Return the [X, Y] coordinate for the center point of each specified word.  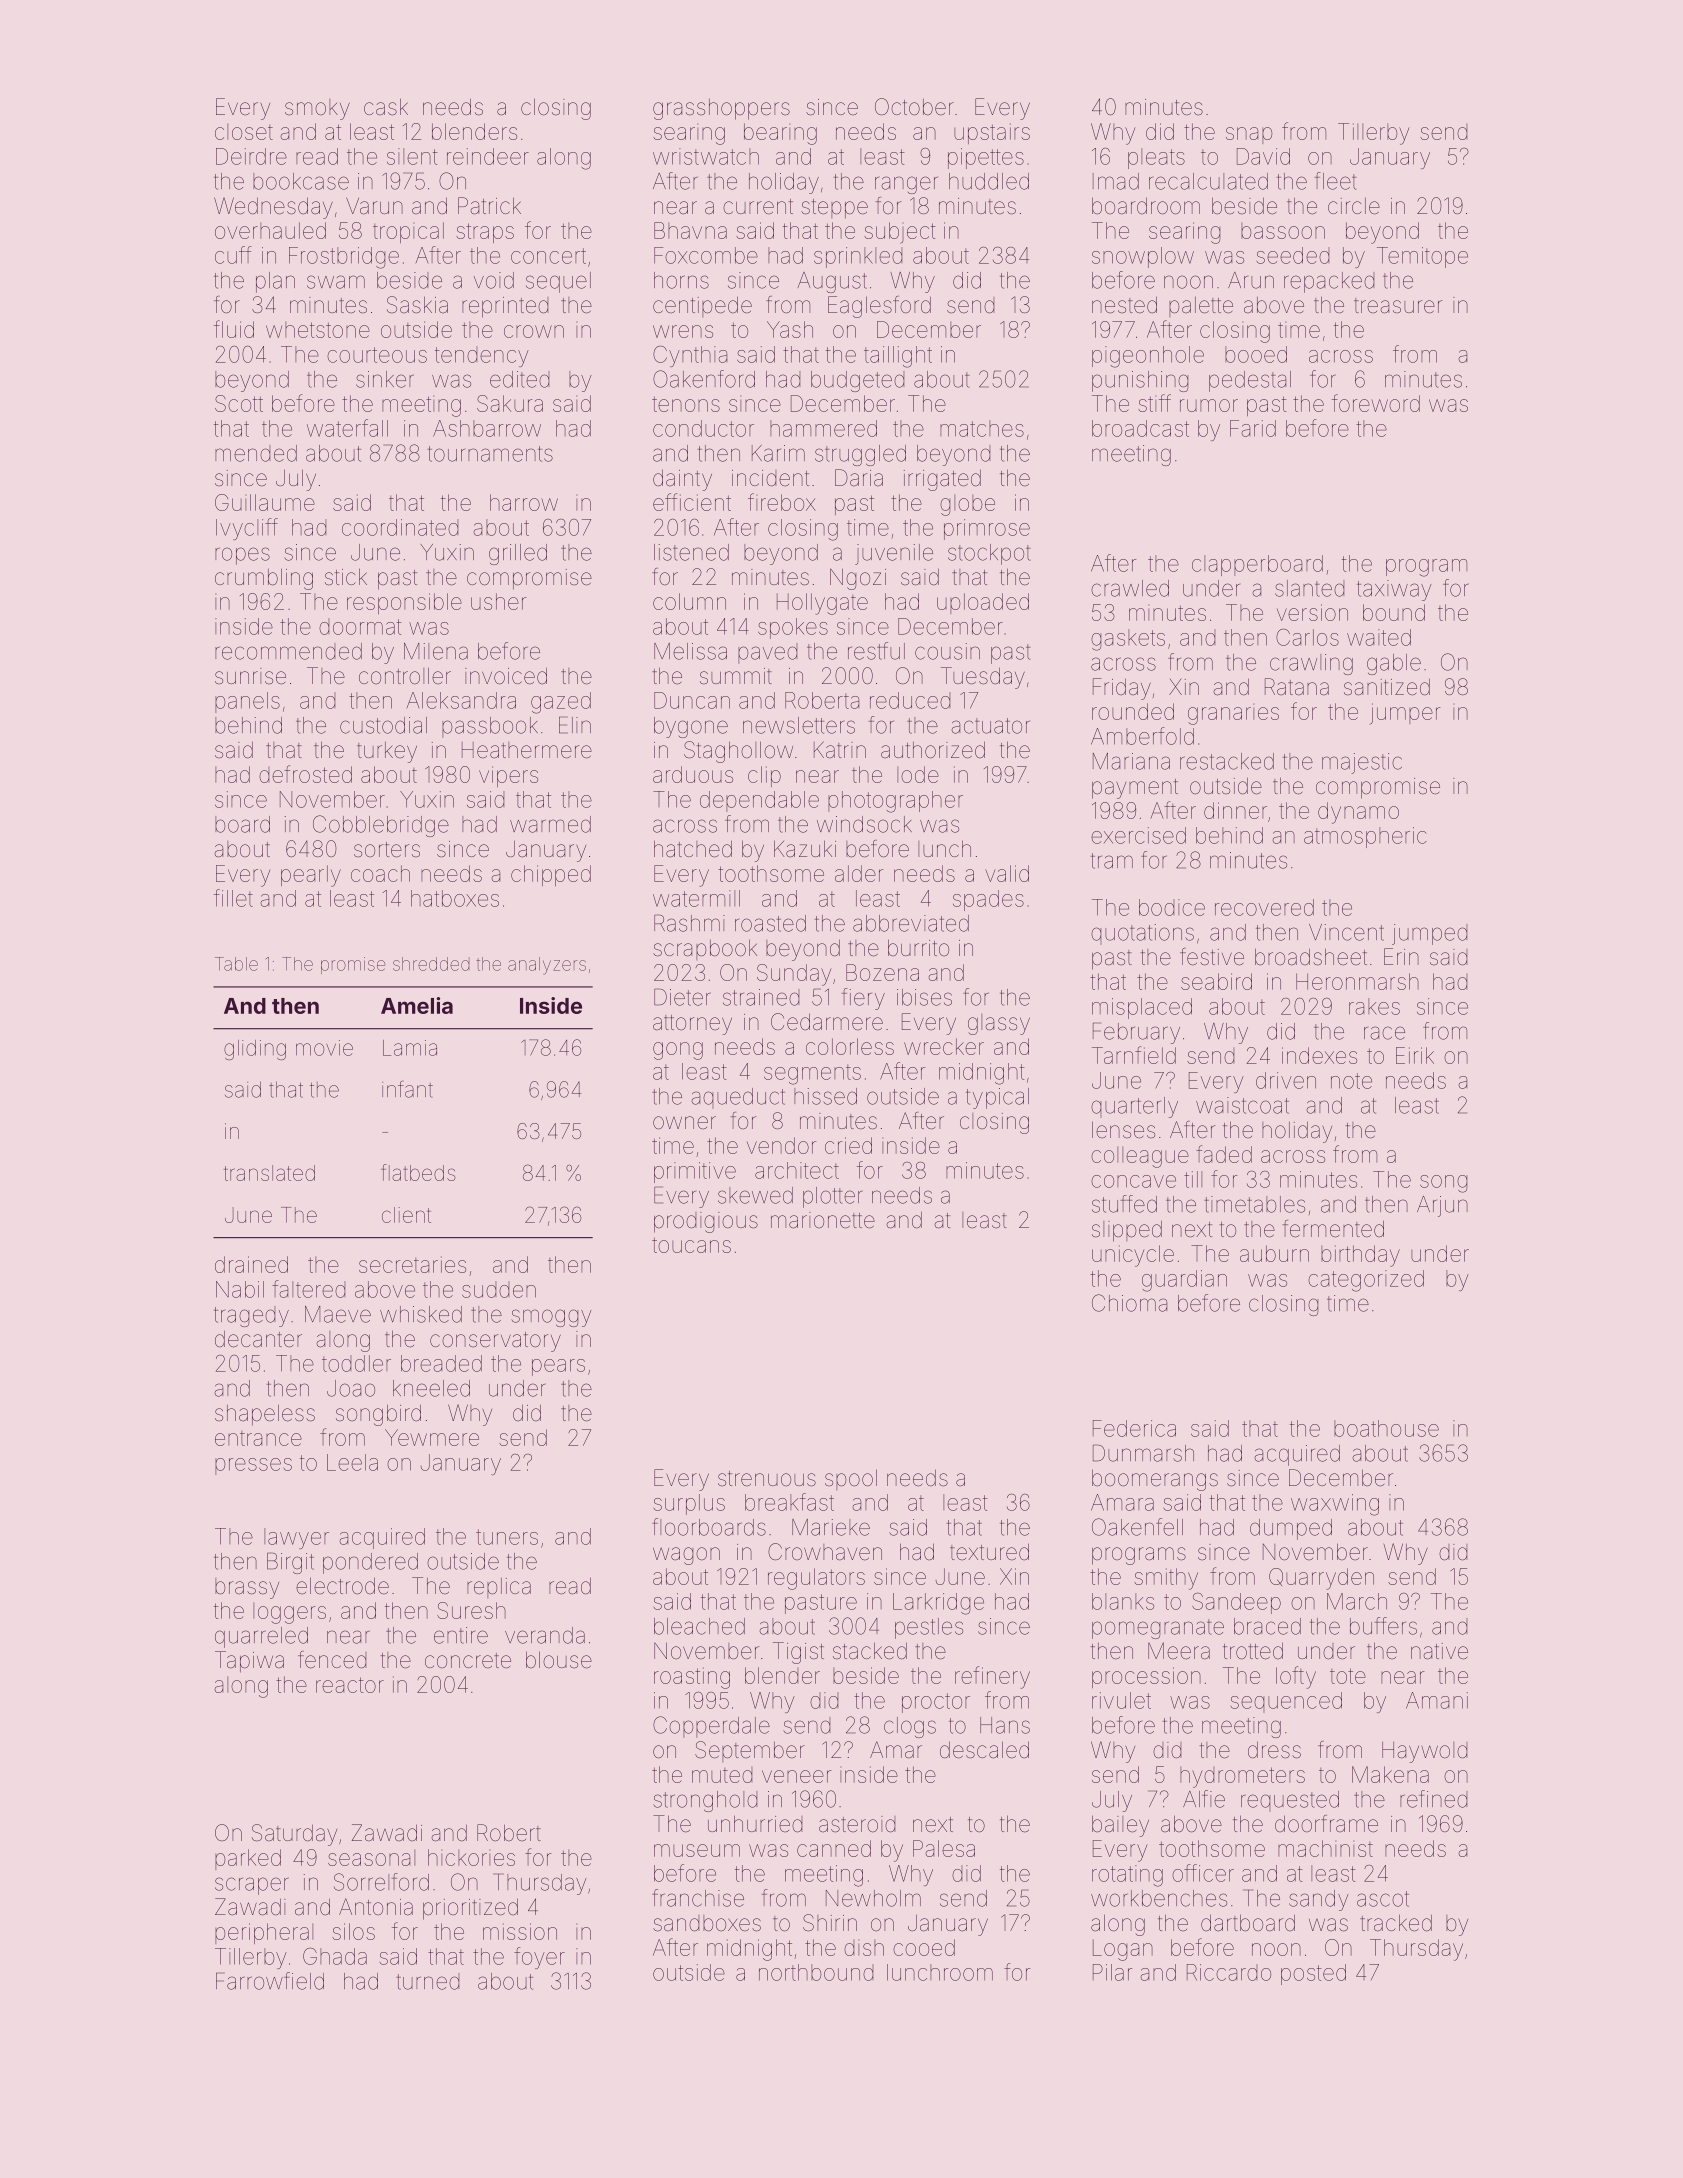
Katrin [840, 750]
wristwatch [706, 156]
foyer [539, 1958]
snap [1249, 135]
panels [247, 702]
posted [1313, 1974]
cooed [924, 1947]
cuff [233, 255]
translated [269, 1173]
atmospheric [1365, 837]
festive [1212, 957]
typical [997, 1098]
